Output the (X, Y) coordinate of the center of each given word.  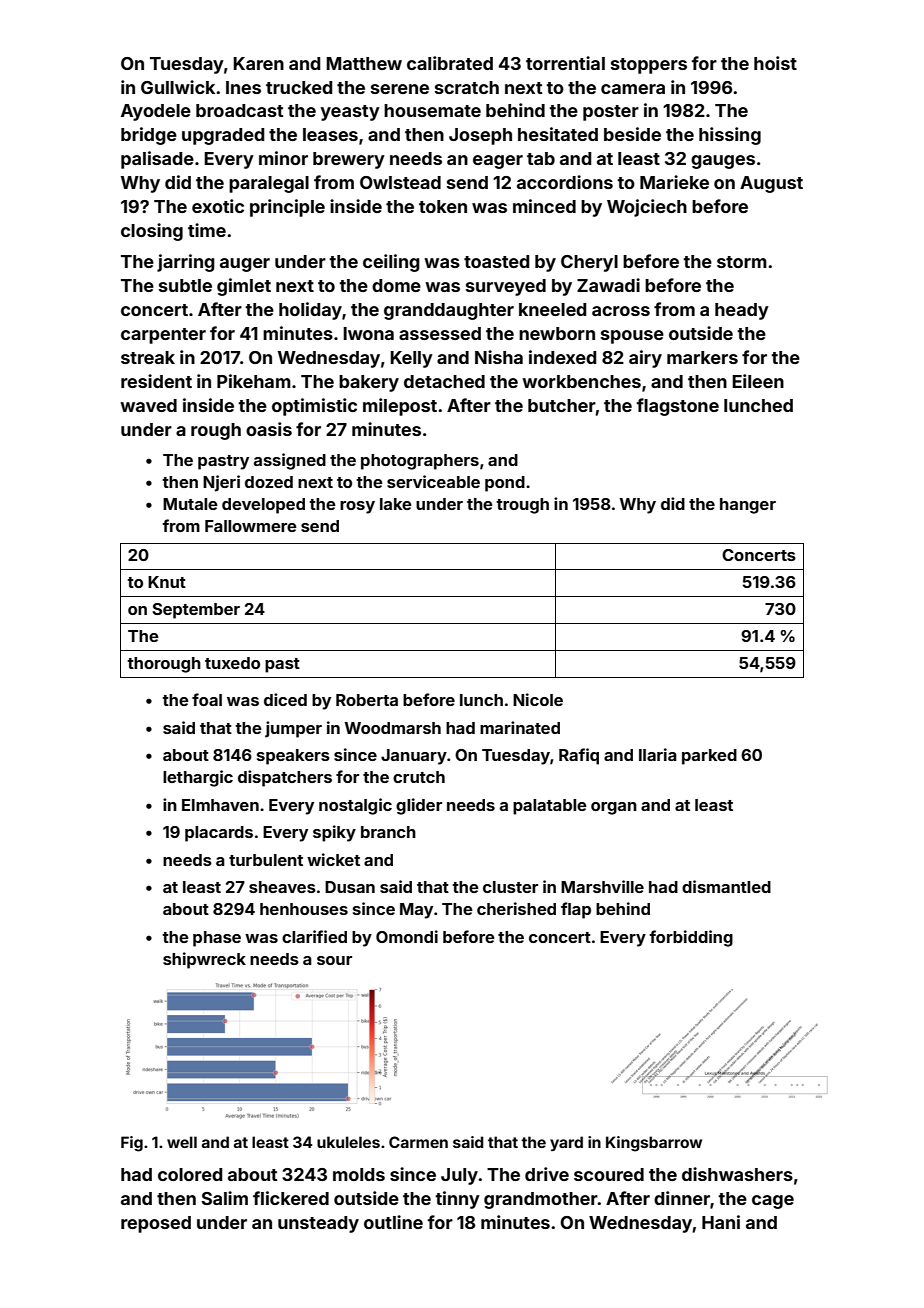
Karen (258, 63)
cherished (516, 908)
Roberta (367, 700)
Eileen (758, 381)
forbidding (691, 938)
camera (633, 89)
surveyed (506, 287)
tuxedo (232, 663)
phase (217, 939)
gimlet (244, 287)
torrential (565, 63)
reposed (156, 1224)
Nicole (538, 699)
